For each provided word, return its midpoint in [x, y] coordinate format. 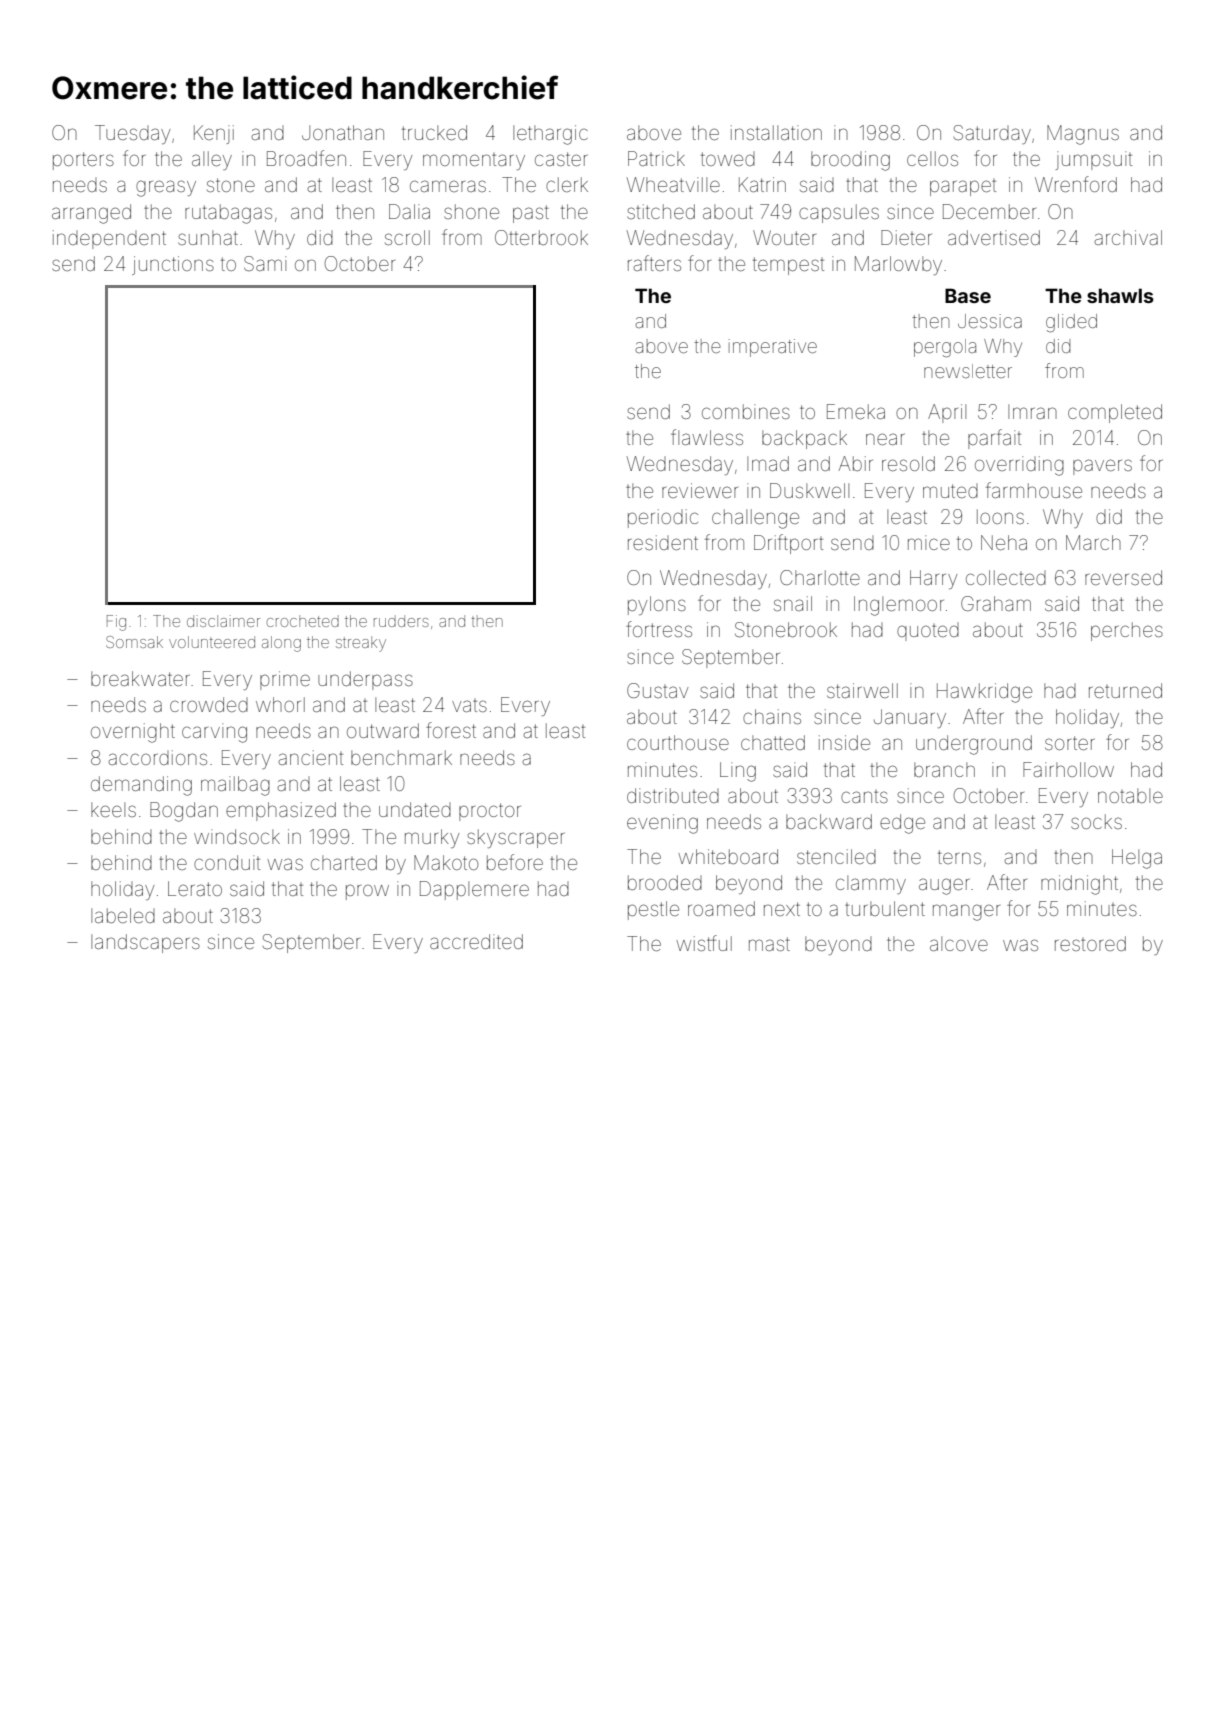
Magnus [1083, 135]
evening [662, 824]
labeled [123, 915]
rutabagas [228, 214]
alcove [959, 943]
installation [776, 132]
